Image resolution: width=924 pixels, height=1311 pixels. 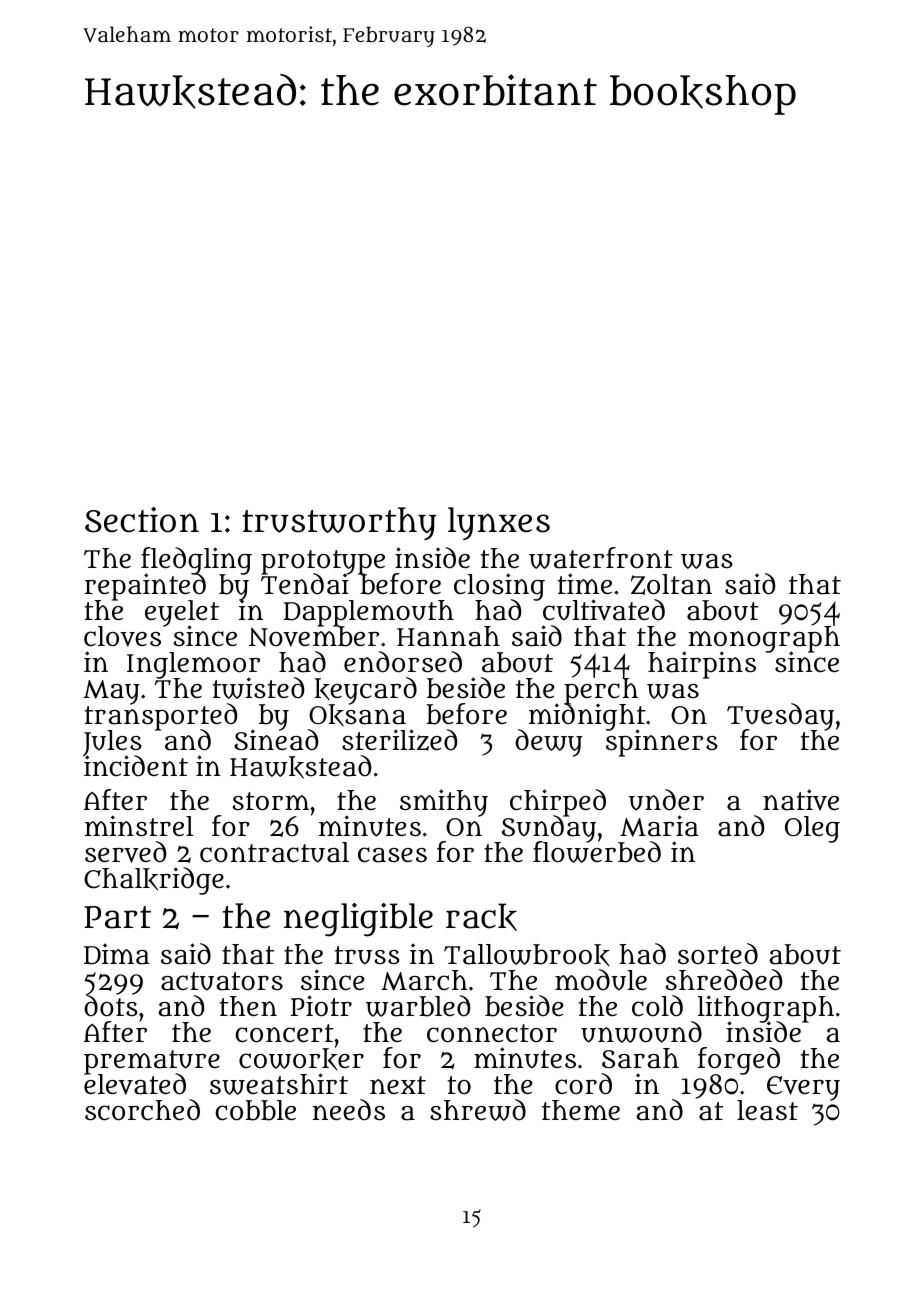 I want to click on scorched, so click(x=142, y=1110).
